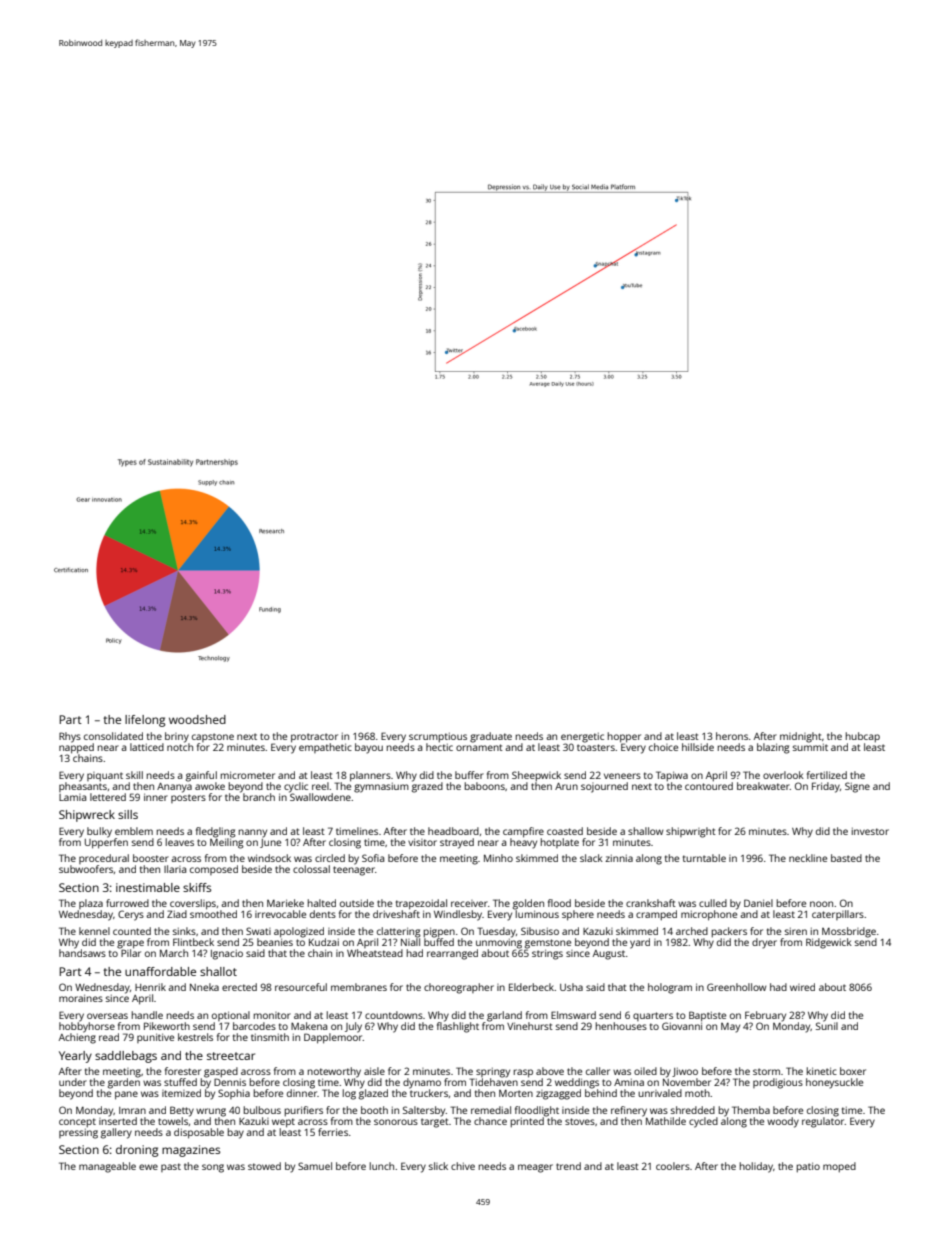 This document has width=952, height=1233. What do you see at coordinates (375, 953) in the document?
I see `Wheatstead` at bounding box center [375, 953].
